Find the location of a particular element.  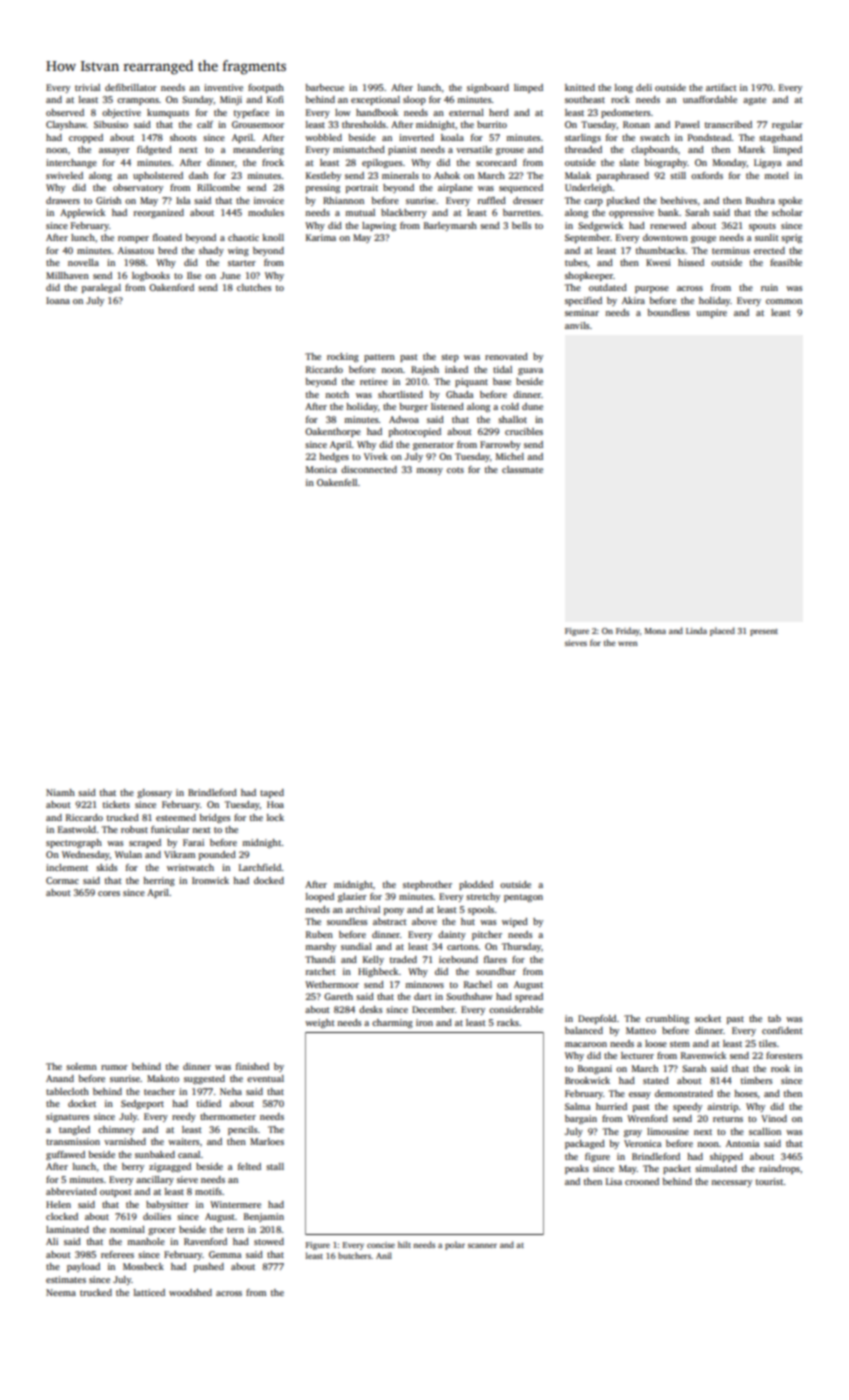

Oakenford is located at coordinates (171, 287).
